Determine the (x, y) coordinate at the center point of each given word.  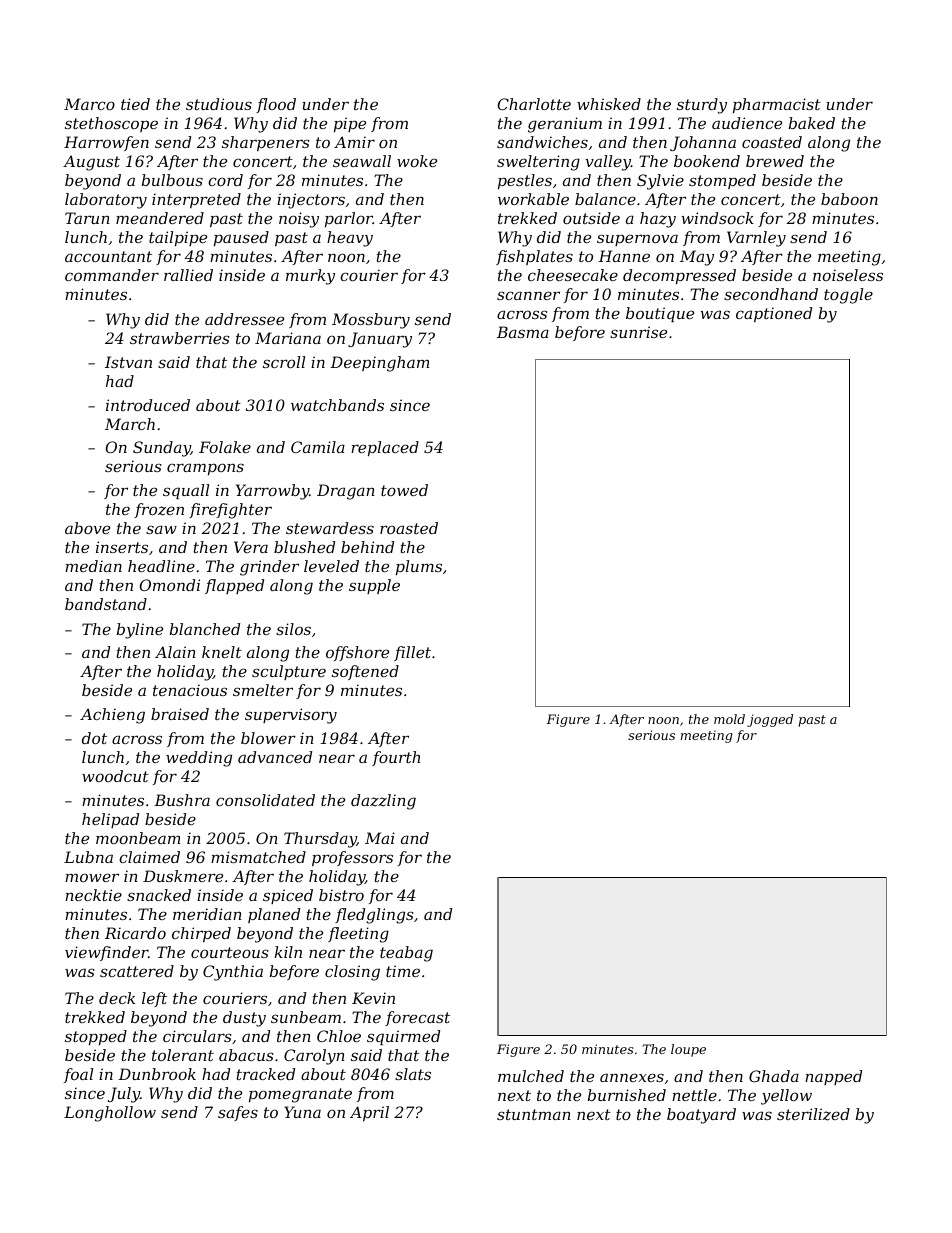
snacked (159, 895)
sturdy (702, 106)
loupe (688, 1050)
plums (419, 567)
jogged (770, 720)
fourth (396, 758)
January (380, 340)
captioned (774, 314)
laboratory (106, 201)
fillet (412, 653)
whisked (609, 104)
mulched (531, 1076)
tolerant (183, 1055)
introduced (148, 405)
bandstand (106, 604)
